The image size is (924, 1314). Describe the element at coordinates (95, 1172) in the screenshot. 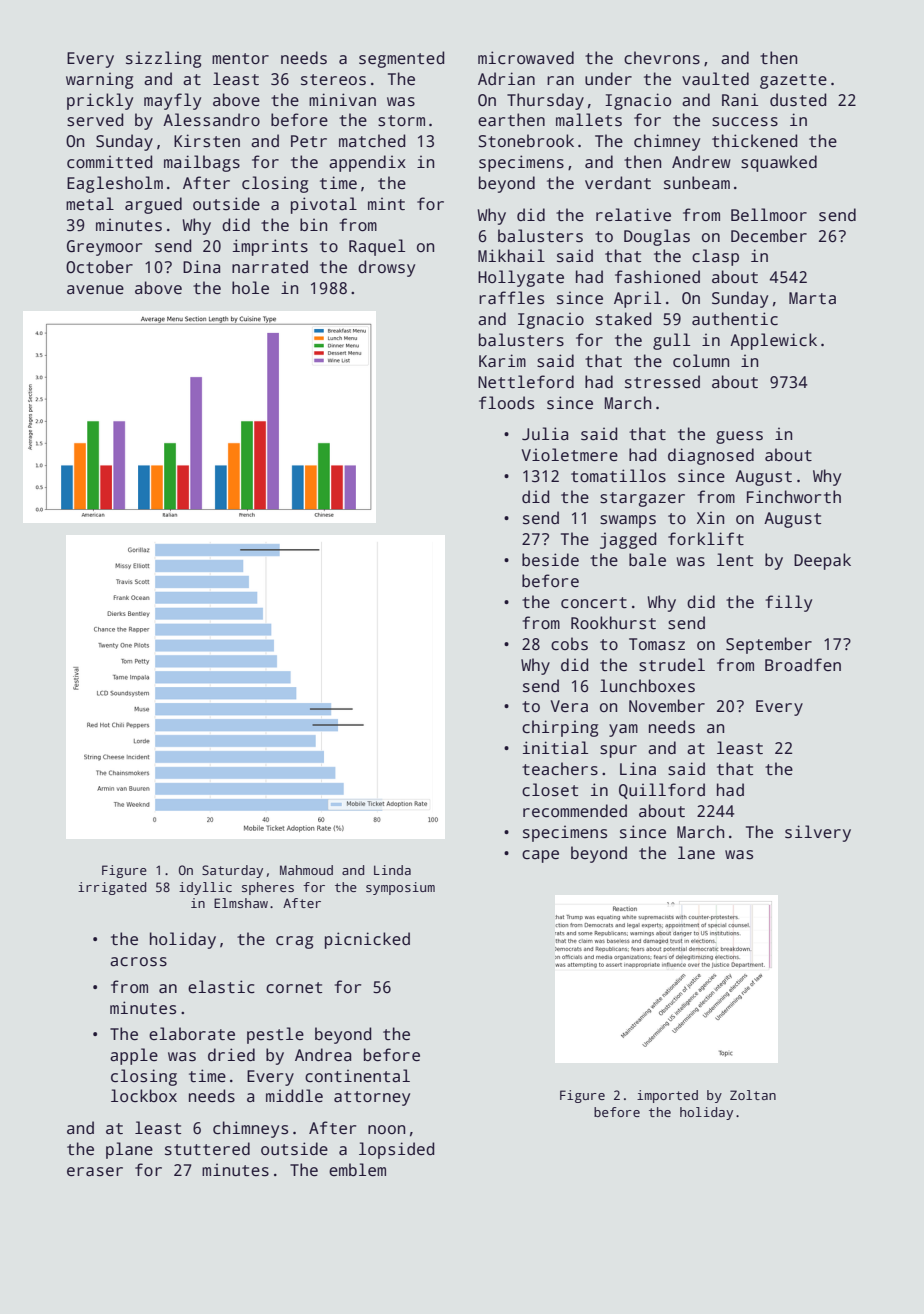

I see `eraser` at that location.
